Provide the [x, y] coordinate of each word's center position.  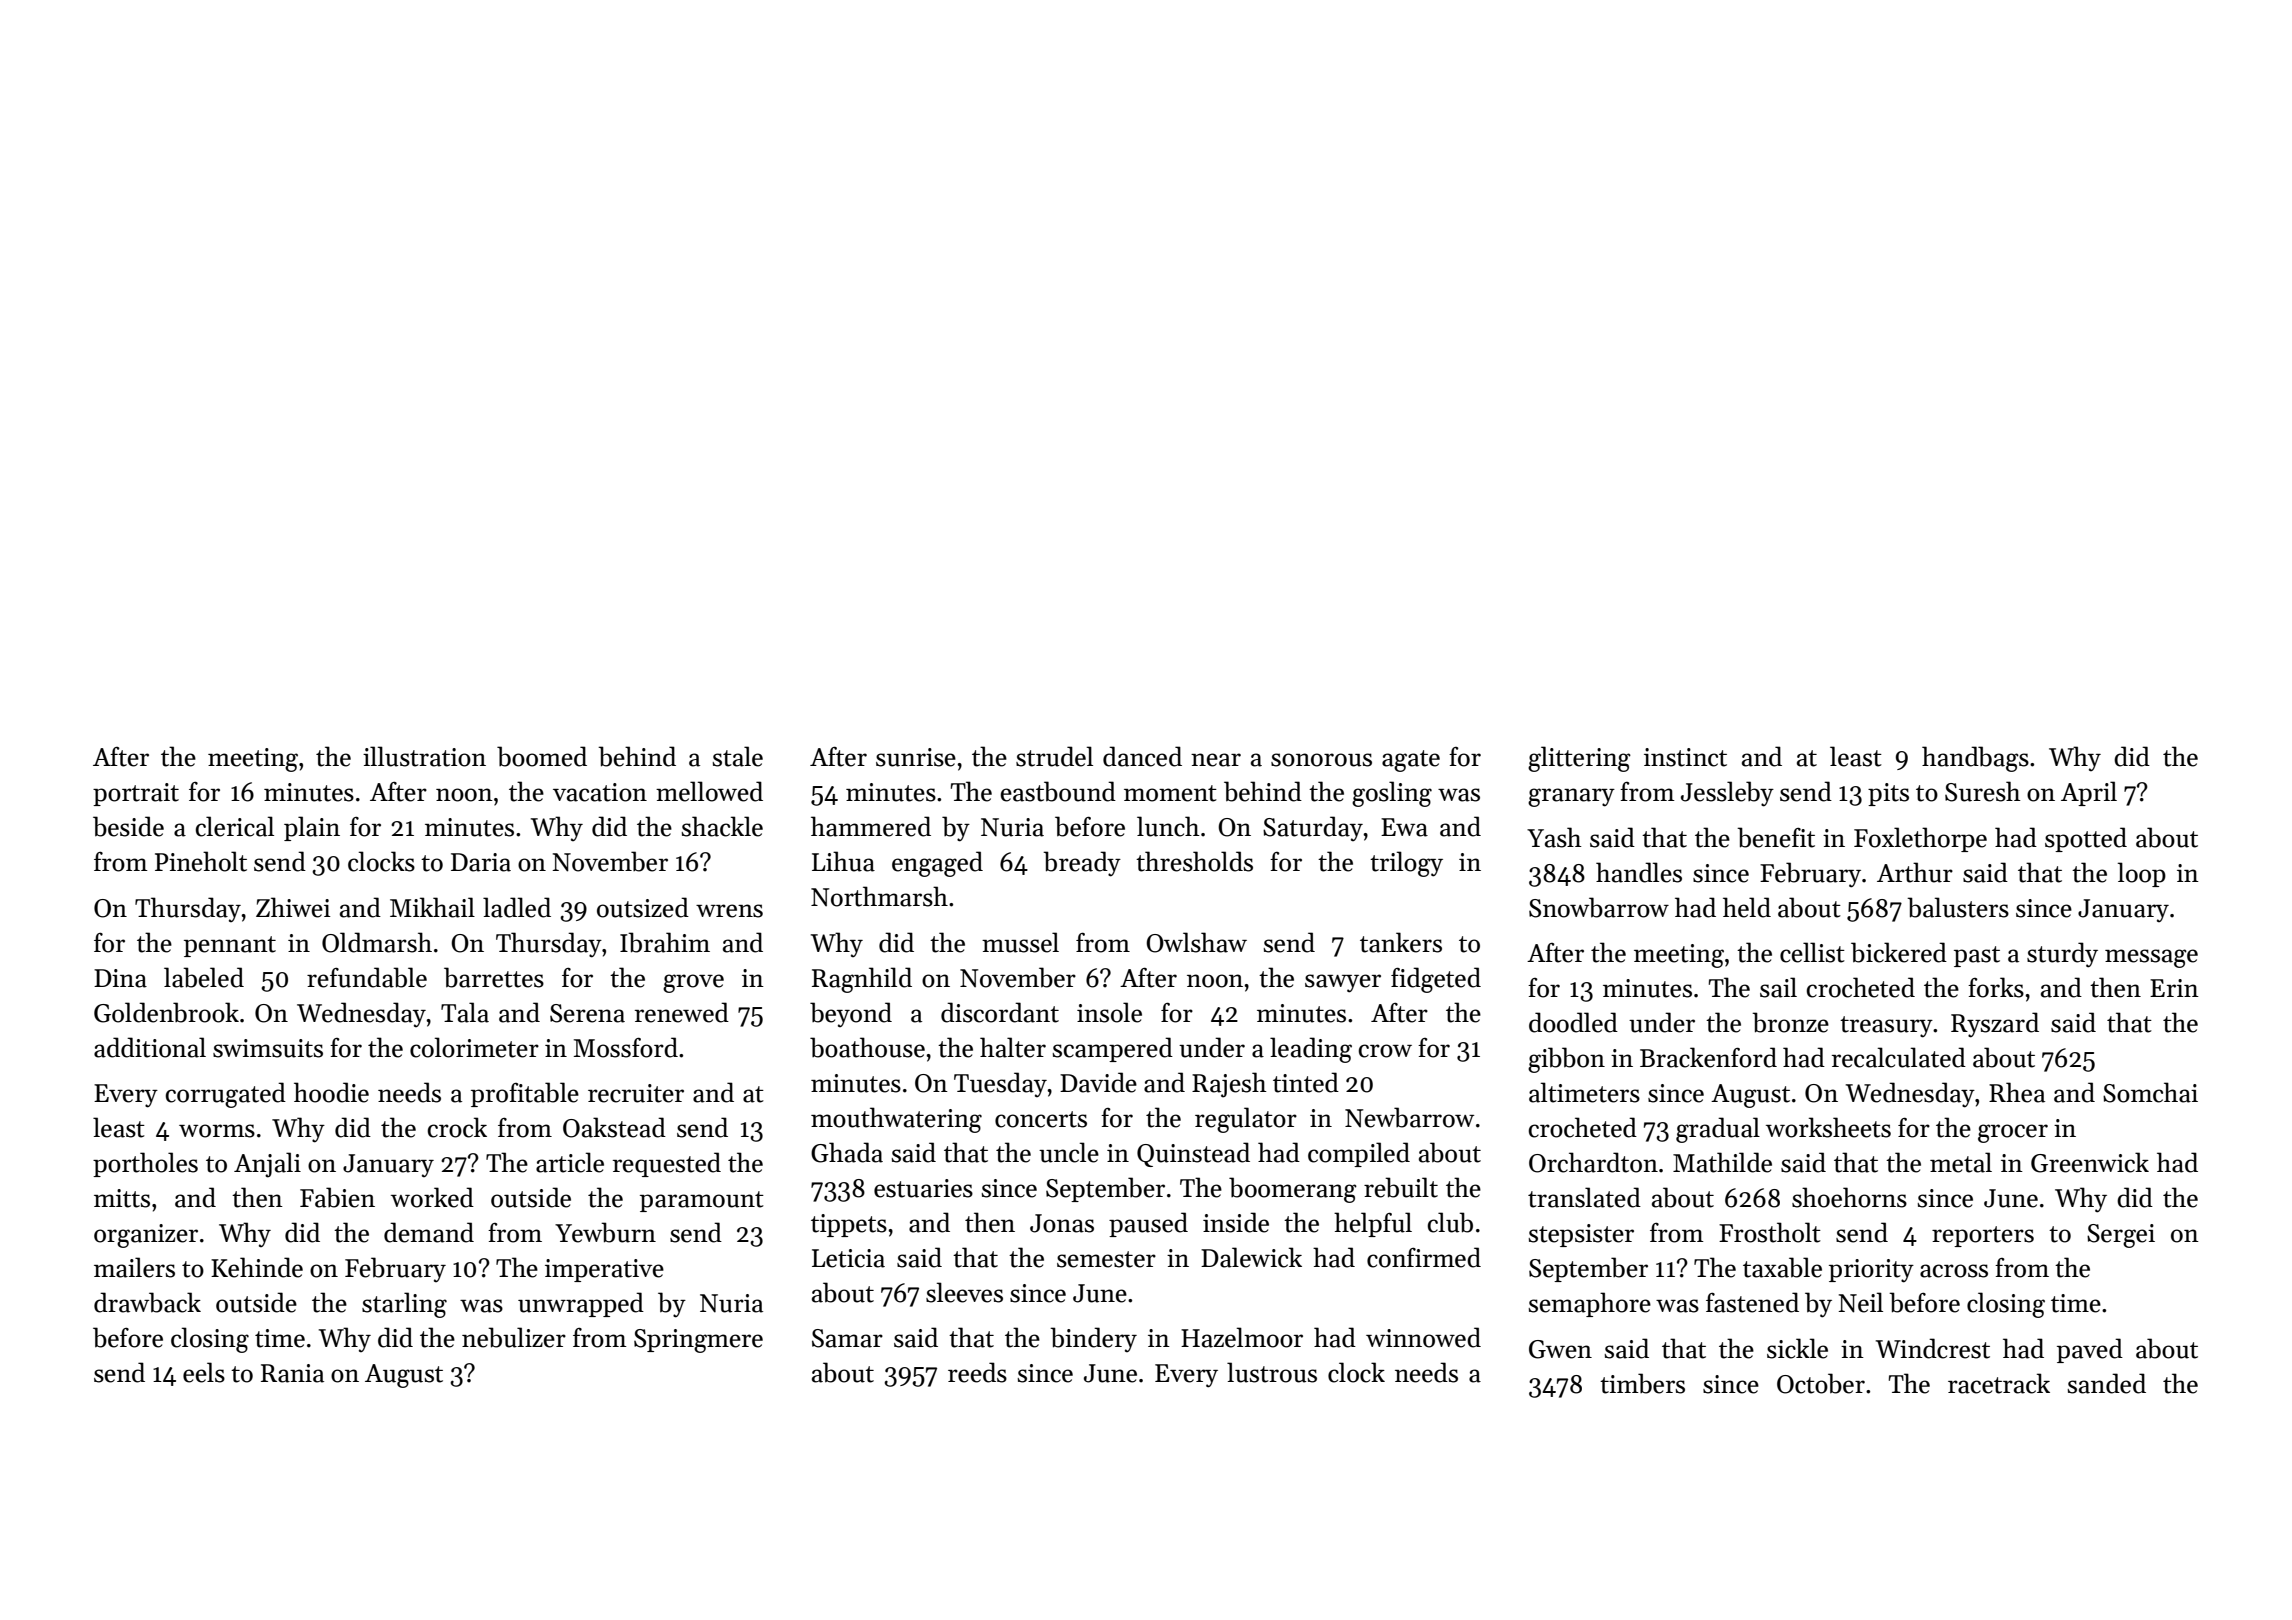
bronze [1790, 1022]
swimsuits [268, 1048]
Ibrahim [665, 942]
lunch [1168, 826]
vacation [600, 792]
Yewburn [605, 1232]
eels [204, 1372]
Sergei [2121, 1236]
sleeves [964, 1292]
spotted [2086, 839]
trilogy [1406, 864]
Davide [1098, 1082]
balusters [1958, 907]
